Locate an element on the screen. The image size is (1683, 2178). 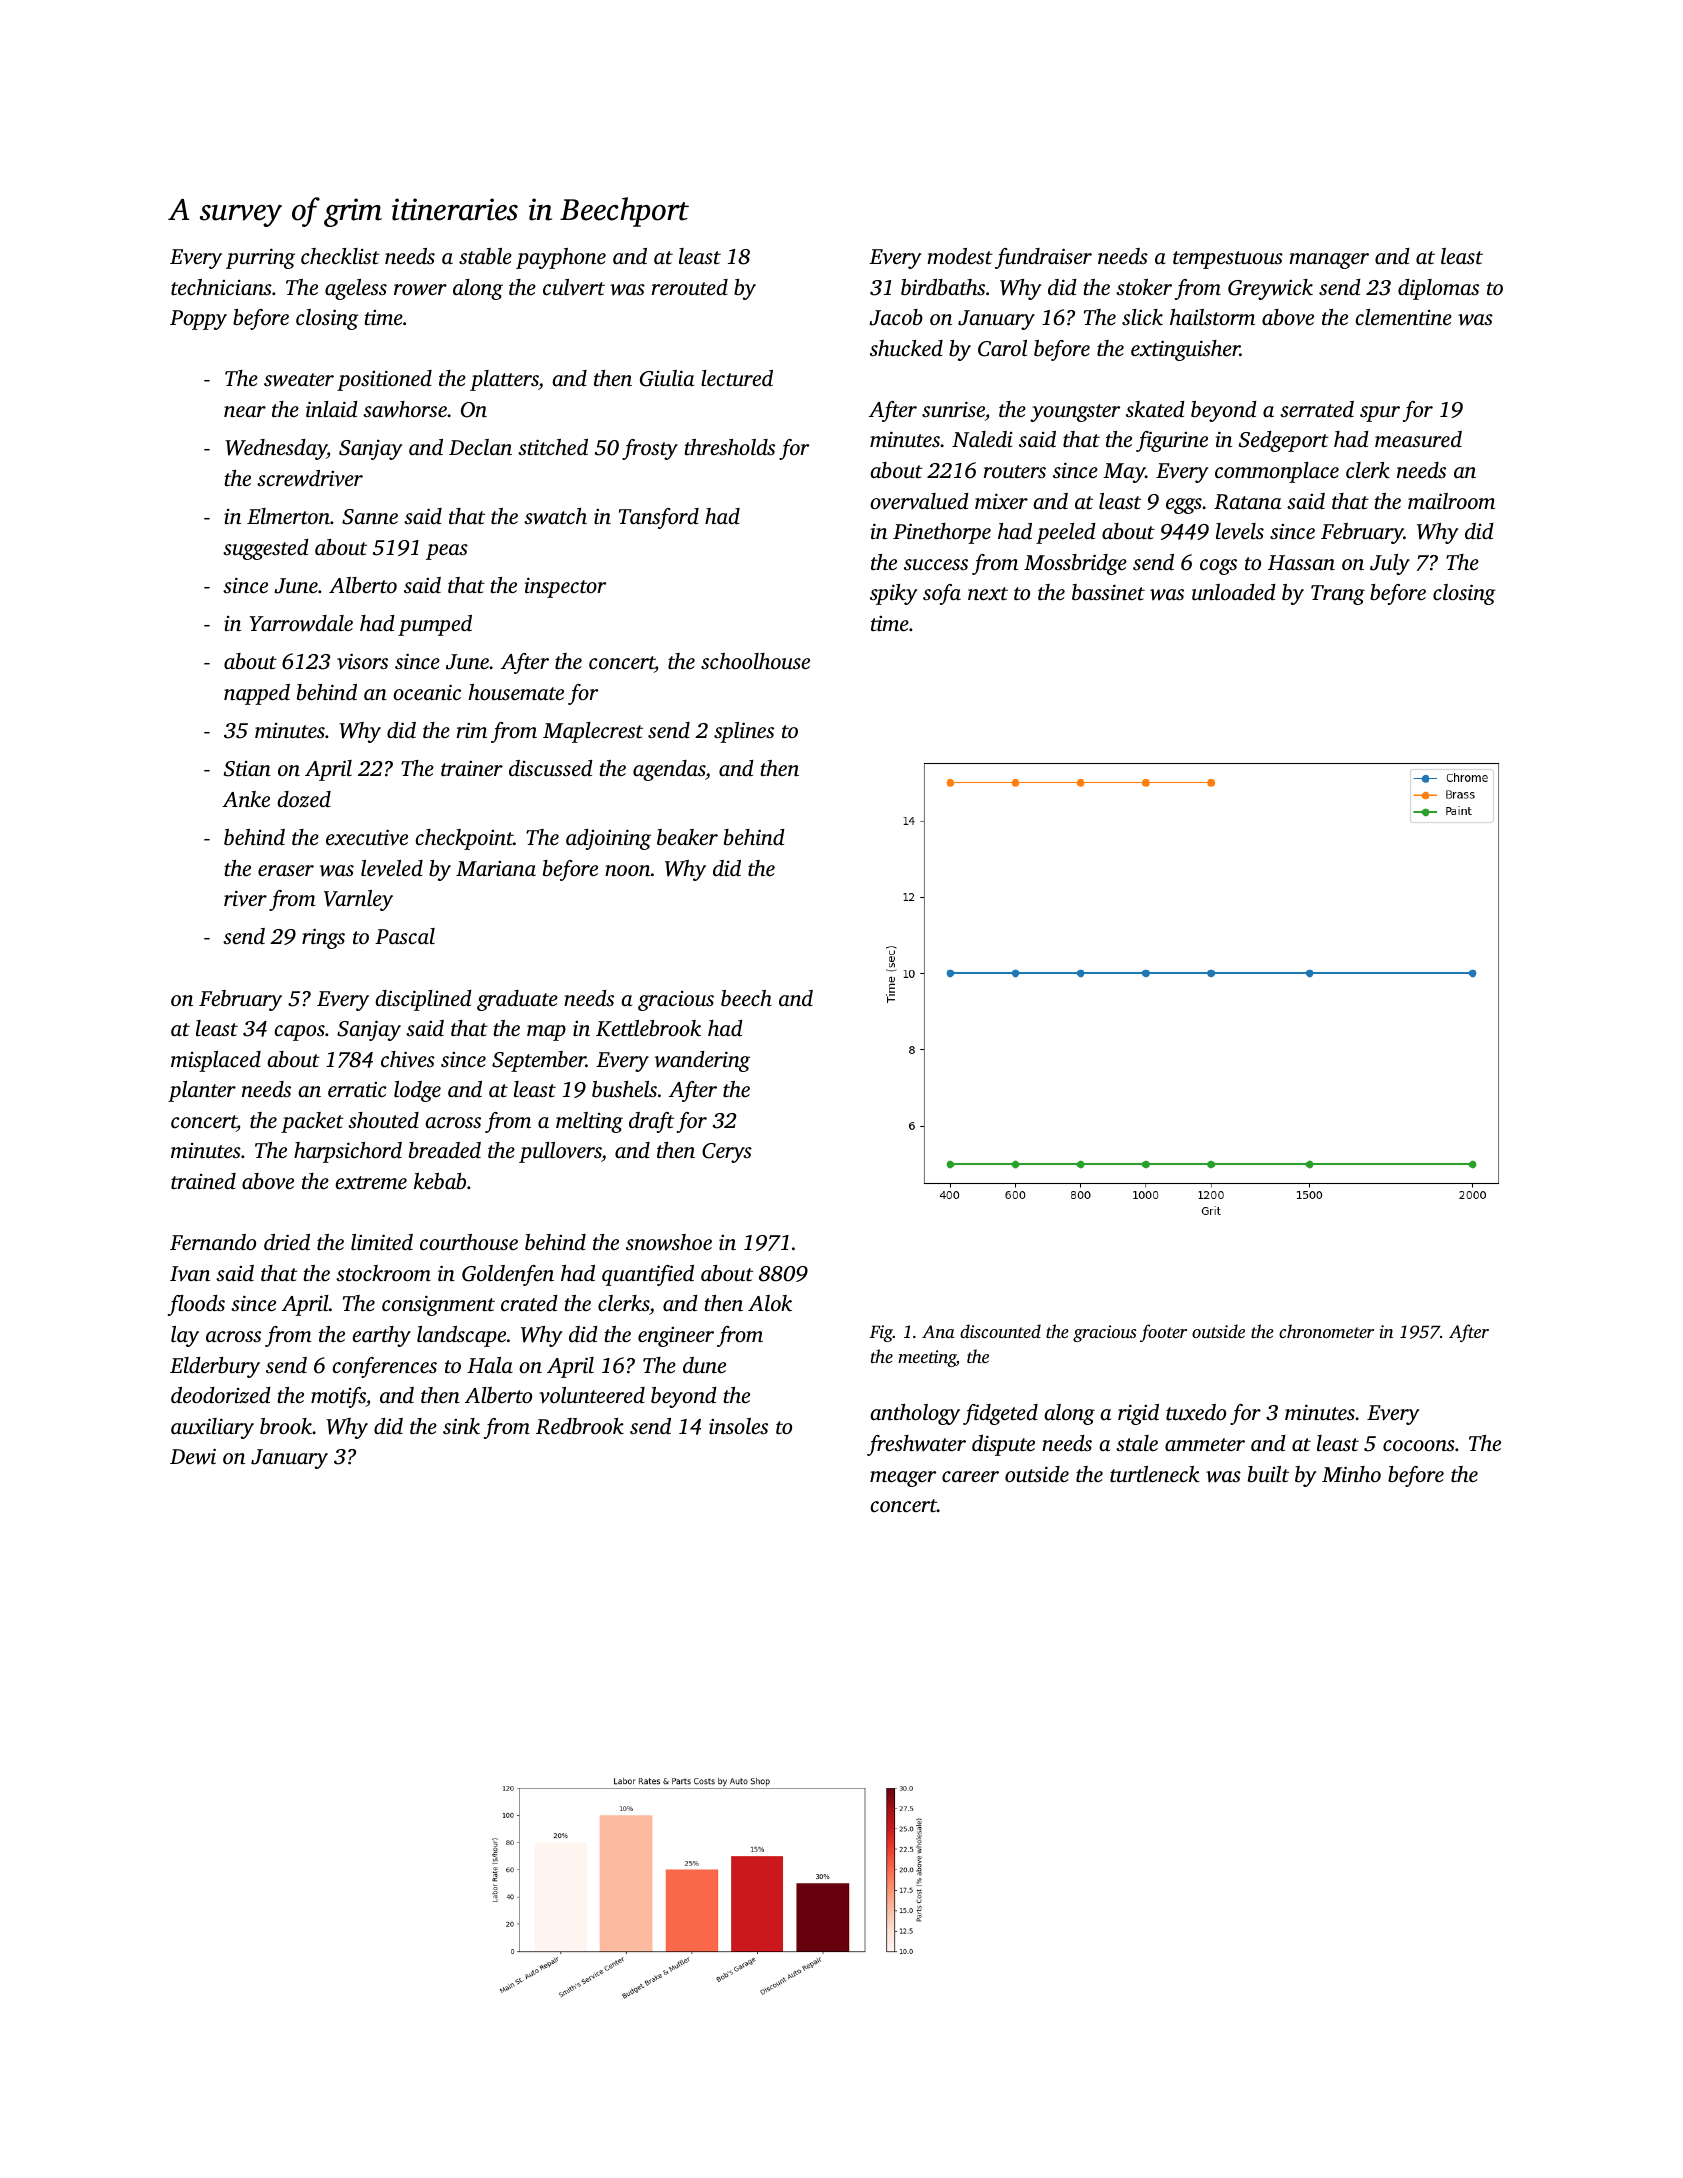
Elmerton is located at coordinates (288, 516).
